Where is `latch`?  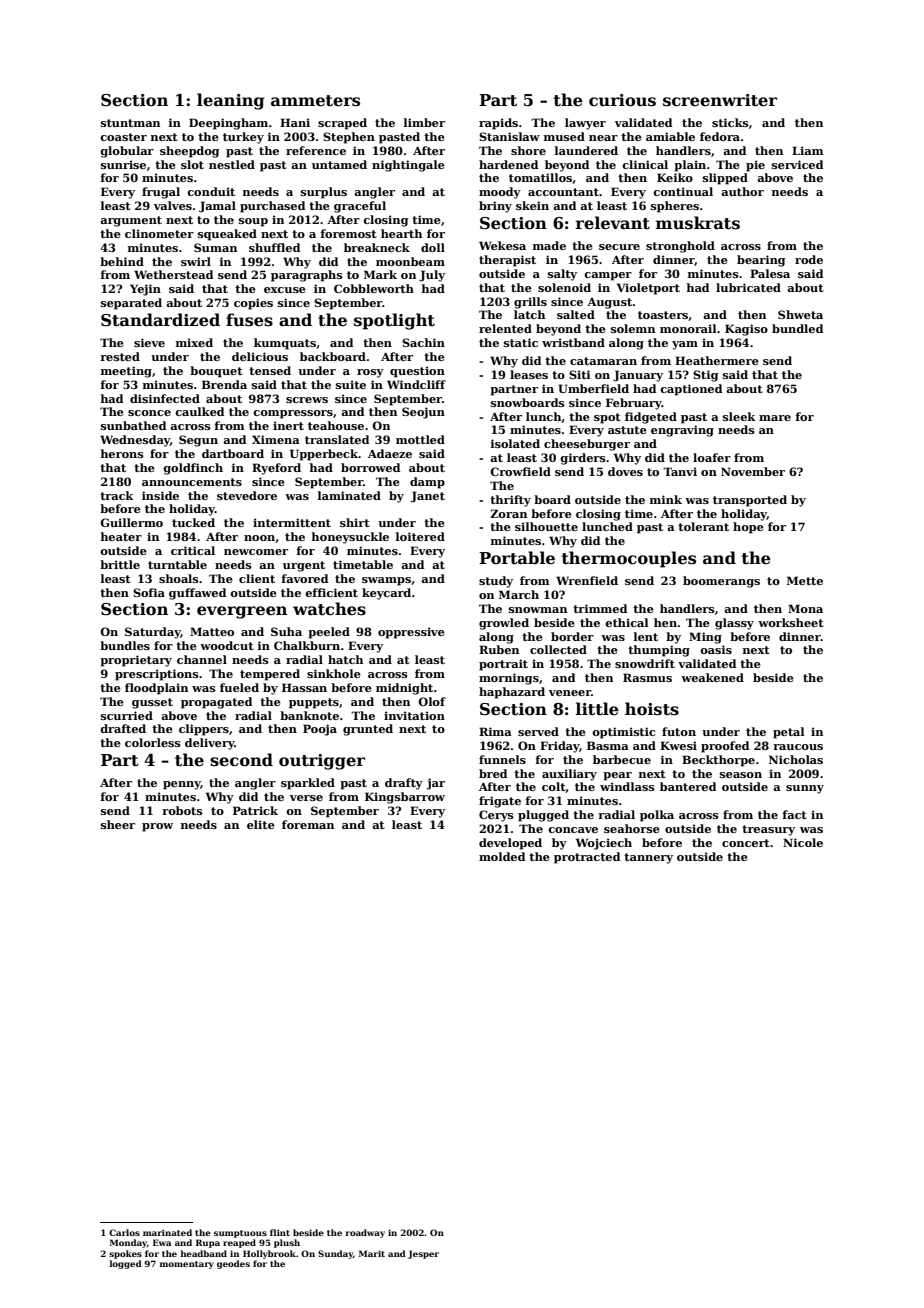 latch is located at coordinates (529, 314).
